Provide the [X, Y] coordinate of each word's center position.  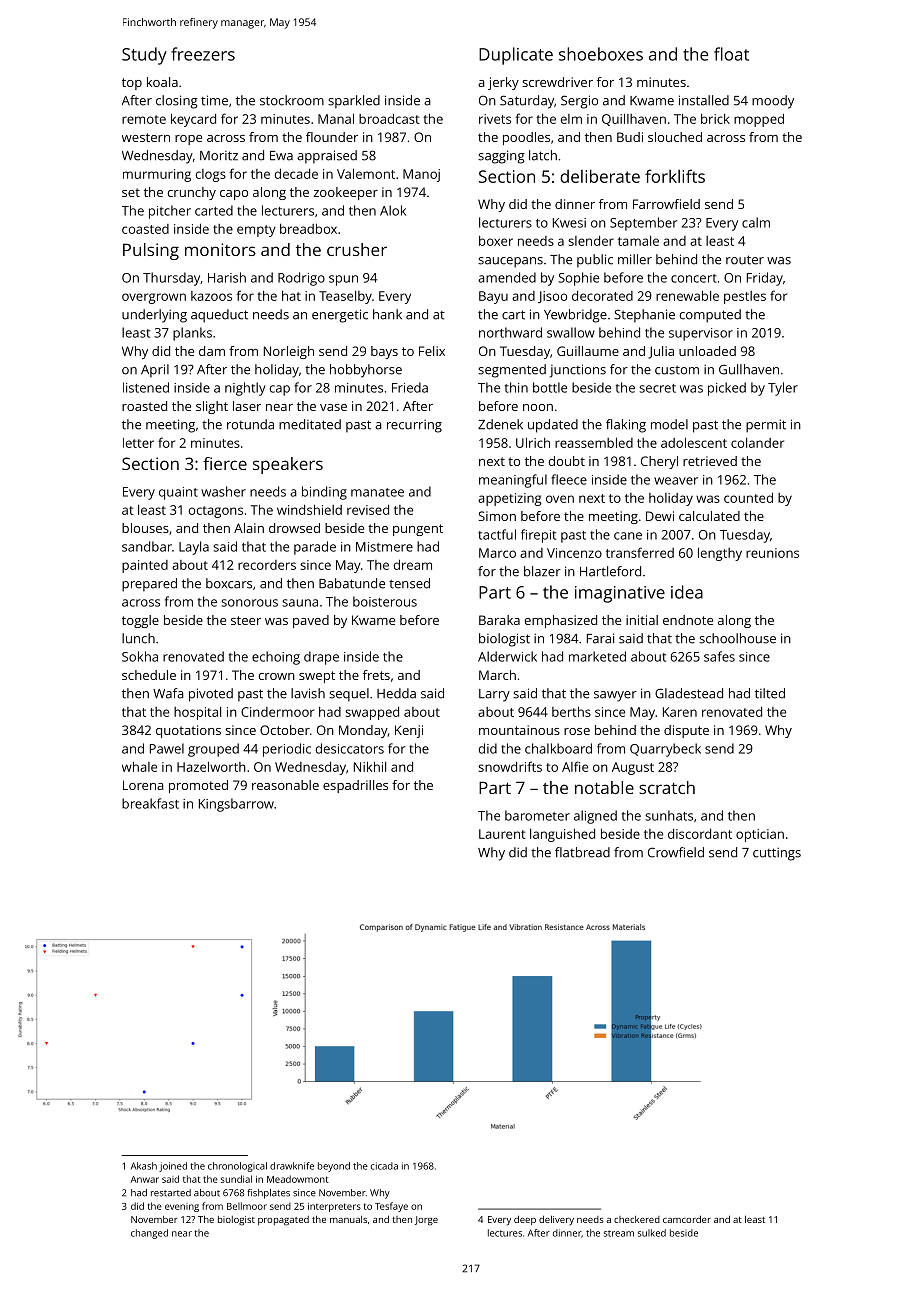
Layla [194, 548]
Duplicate [516, 56]
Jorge [426, 1221]
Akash [144, 1166]
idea [687, 592]
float [731, 54]
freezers [203, 54]
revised [368, 509]
